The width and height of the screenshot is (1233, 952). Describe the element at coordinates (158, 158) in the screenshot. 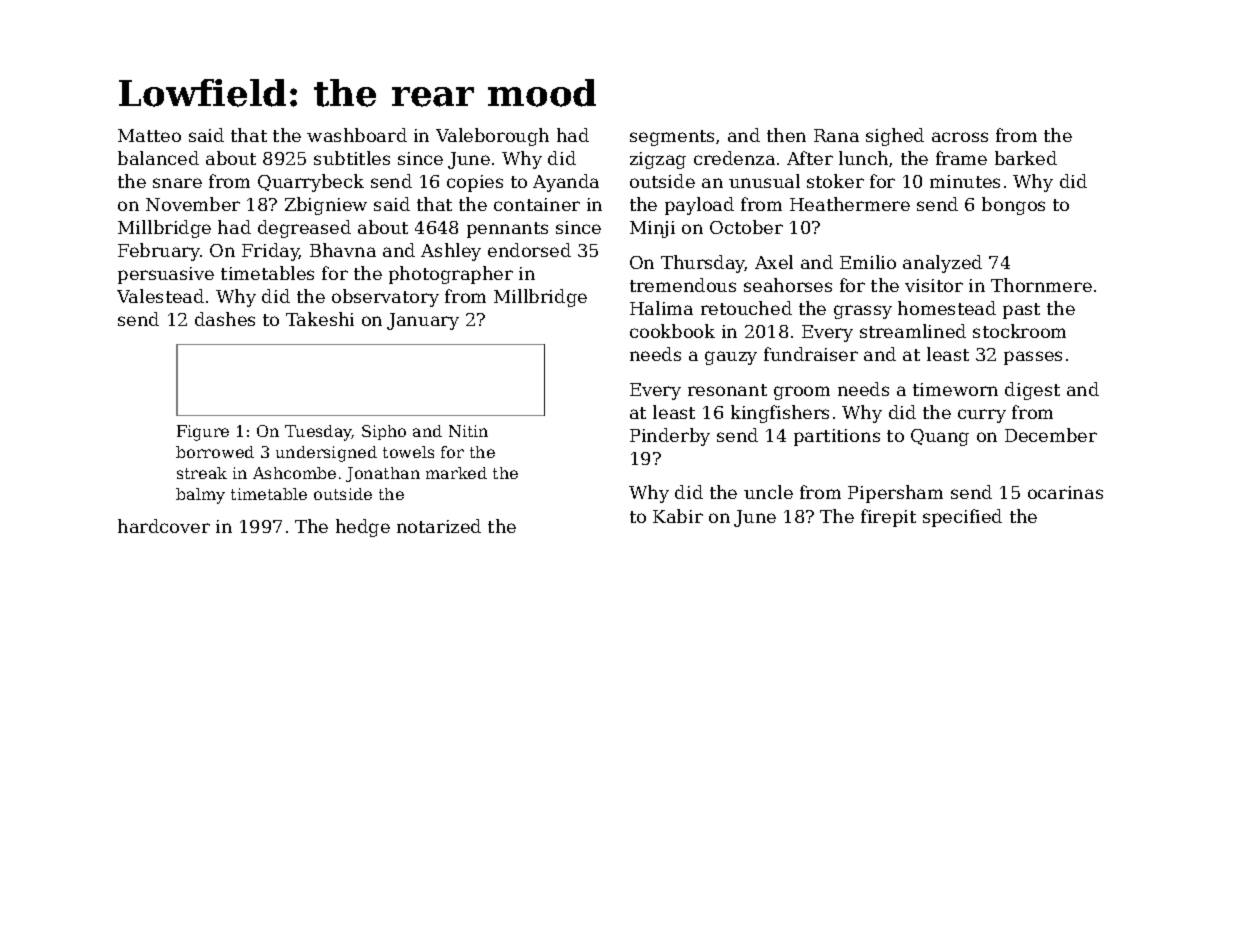

I see `balanced` at that location.
